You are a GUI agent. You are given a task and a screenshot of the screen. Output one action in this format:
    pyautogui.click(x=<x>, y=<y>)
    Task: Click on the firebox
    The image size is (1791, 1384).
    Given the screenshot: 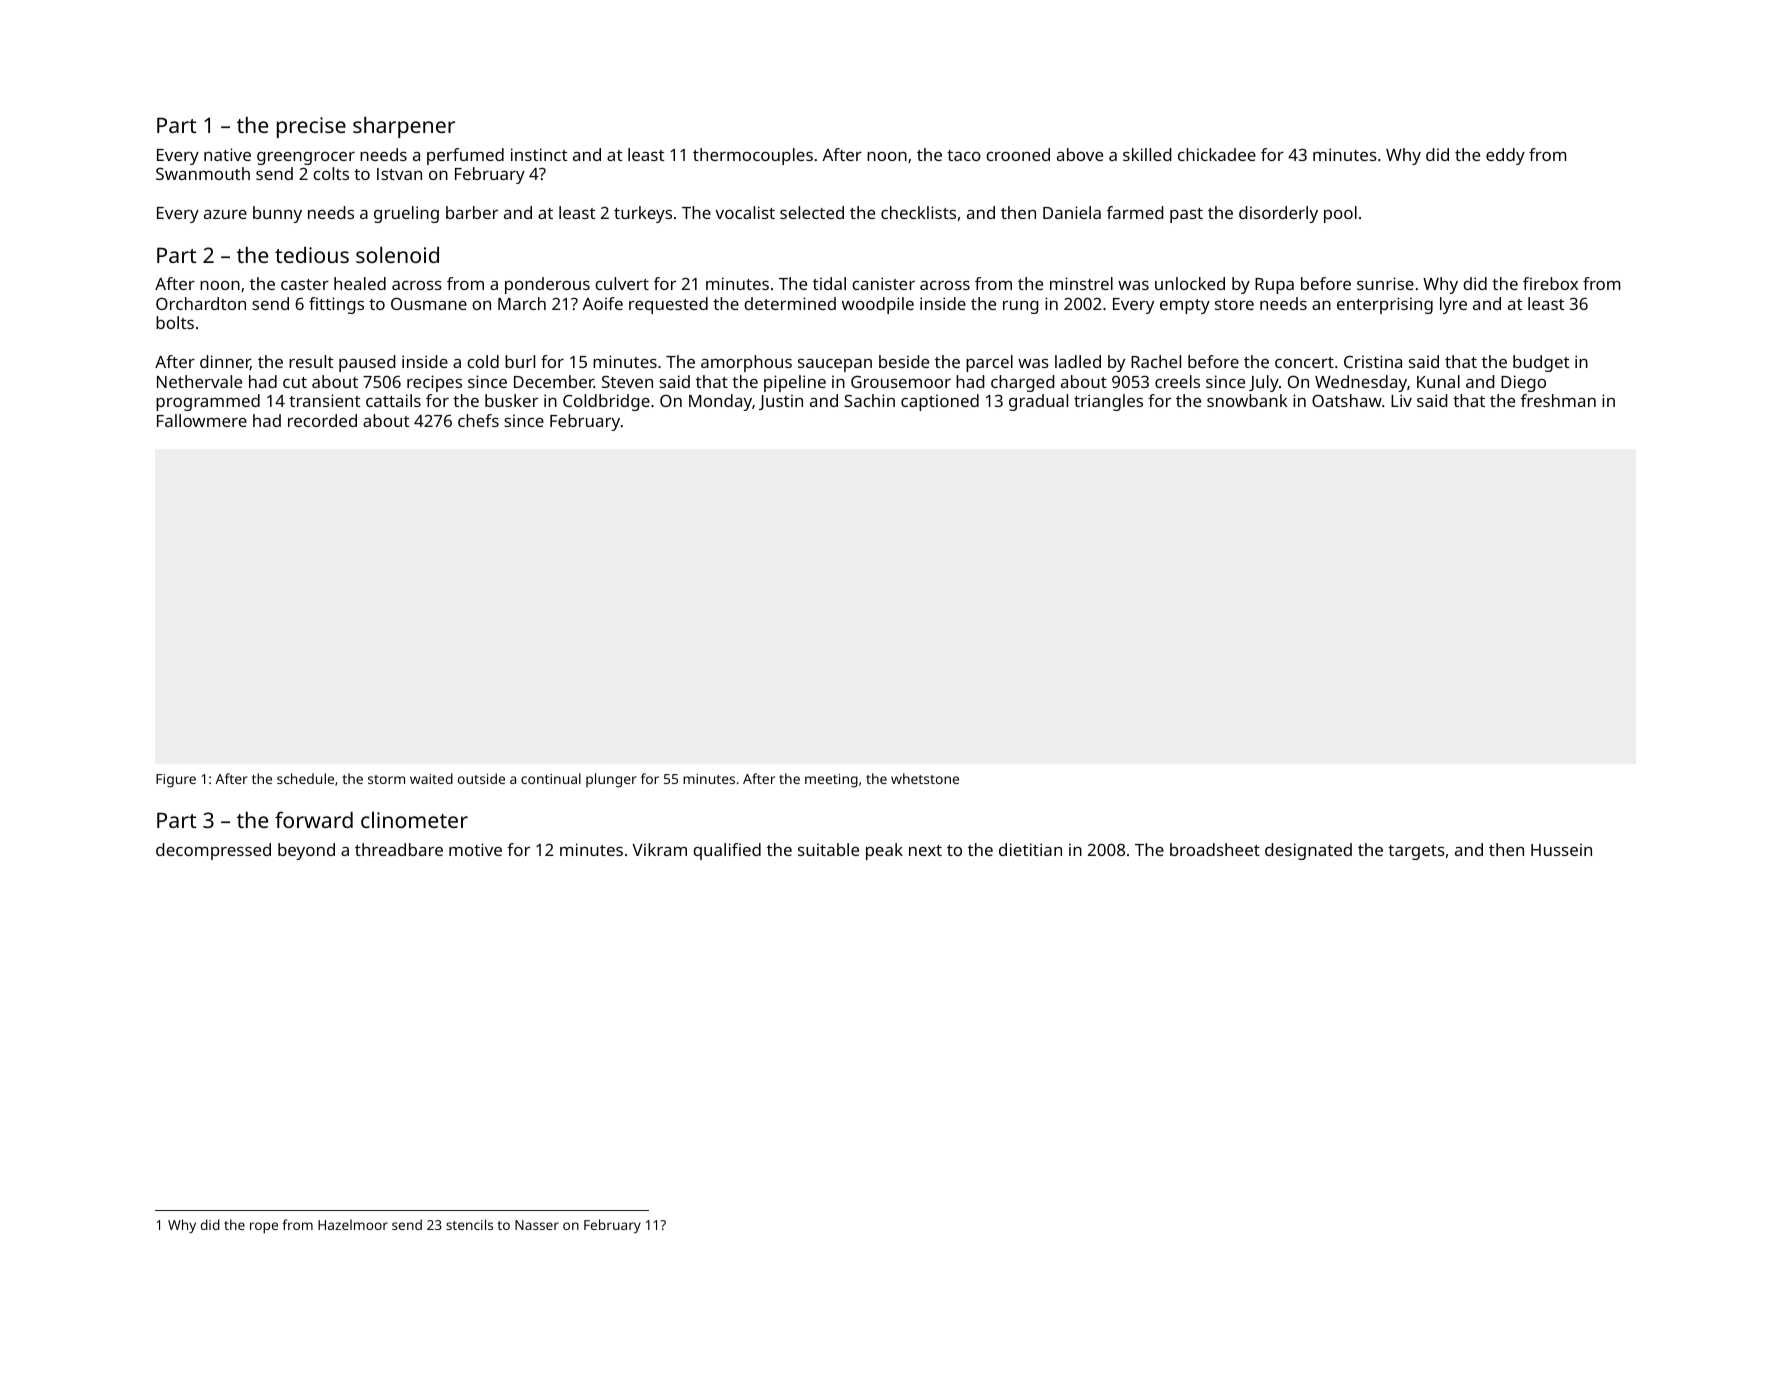 What is the action you would take?
    pyautogui.click(x=1550, y=283)
